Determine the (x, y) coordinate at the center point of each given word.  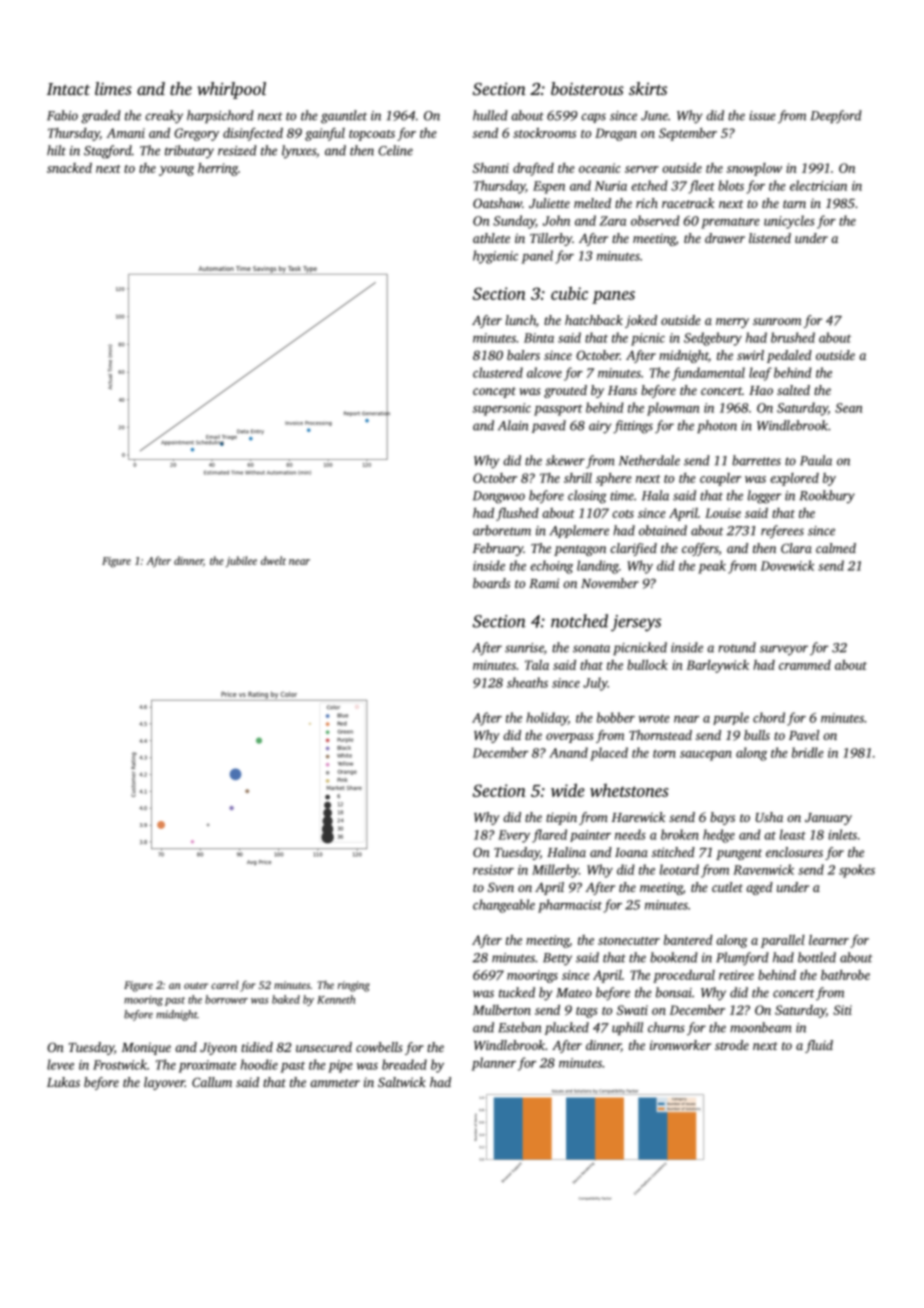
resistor (493, 870)
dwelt (273, 560)
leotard (679, 869)
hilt (56, 150)
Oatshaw (497, 203)
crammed (805, 665)
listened (770, 238)
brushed (793, 337)
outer (196, 985)
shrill (578, 478)
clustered (498, 372)
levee (60, 1064)
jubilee (241, 561)
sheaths (527, 682)
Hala (655, 495)
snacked (69, 168)
